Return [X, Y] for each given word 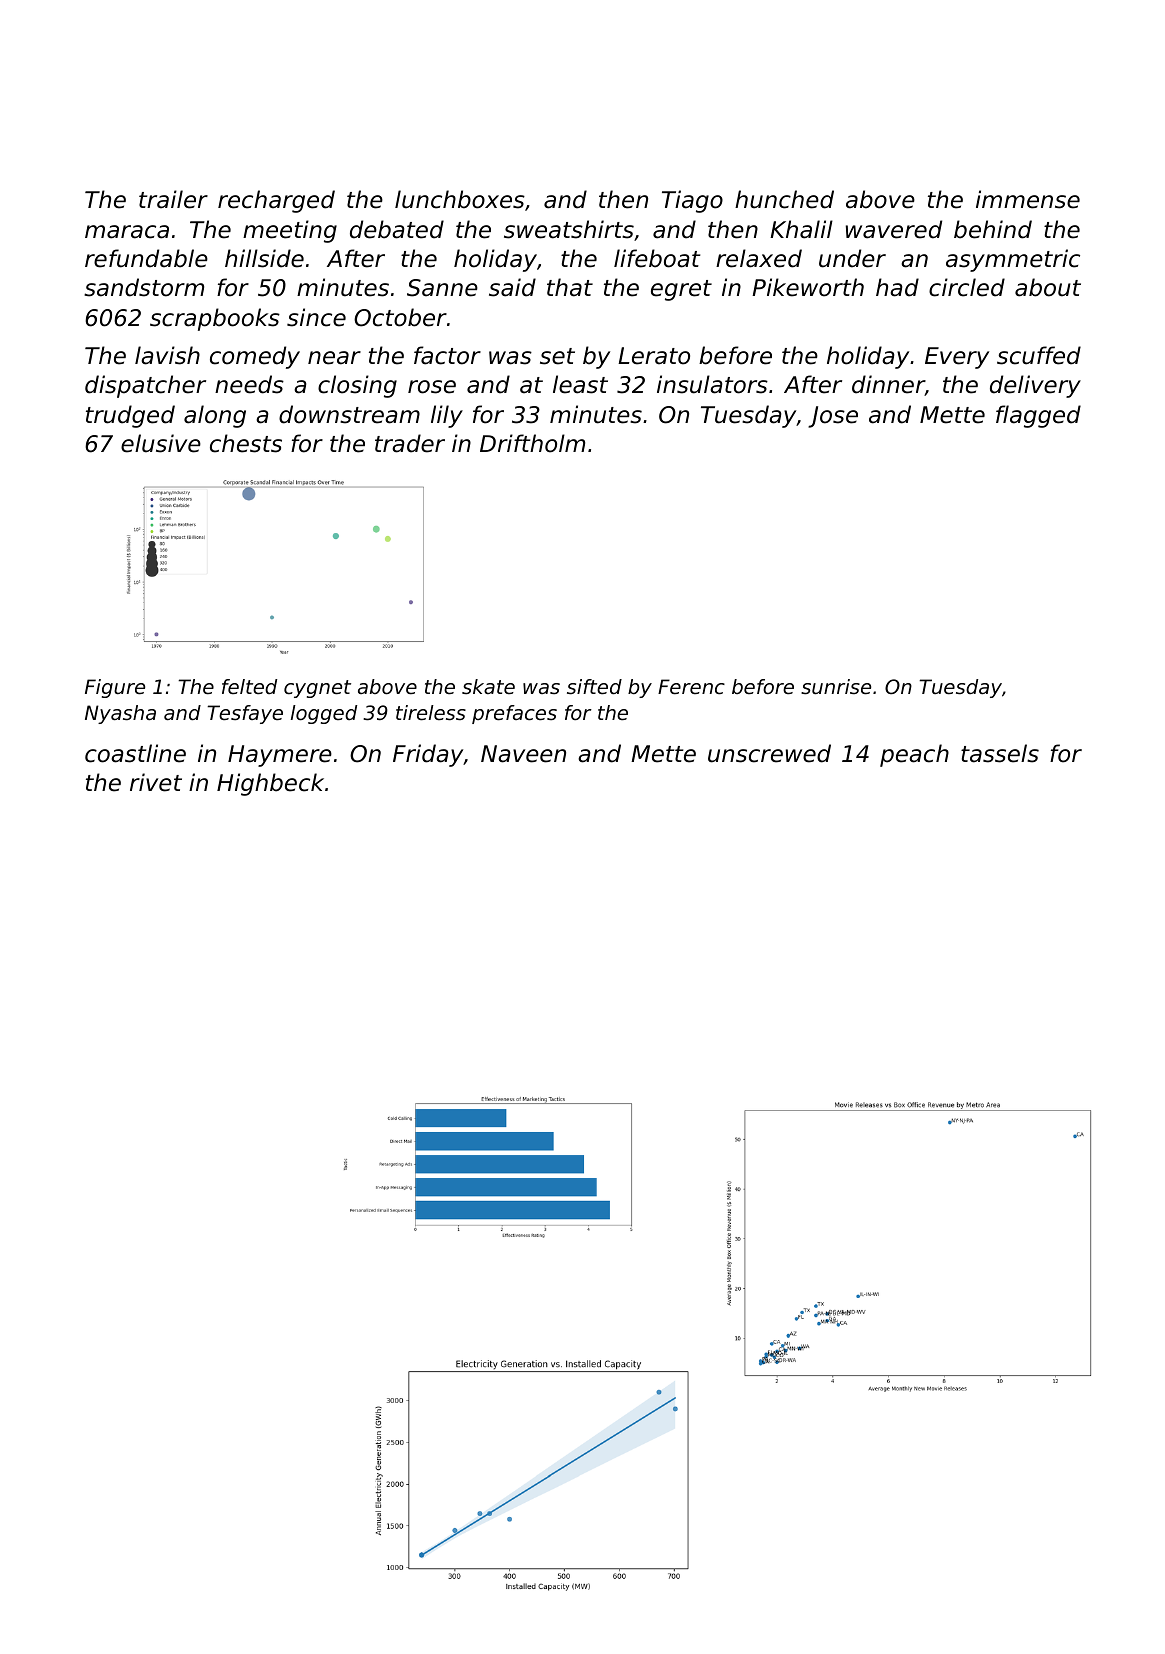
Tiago [692, 201]
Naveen [523, 754]
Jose [833, 417]
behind [993, 229]
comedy [255, 357]
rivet [156, 782]
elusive [161, 443]
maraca [127, 232]
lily [447, 416]
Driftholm [532, 443]
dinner [888, 385]
